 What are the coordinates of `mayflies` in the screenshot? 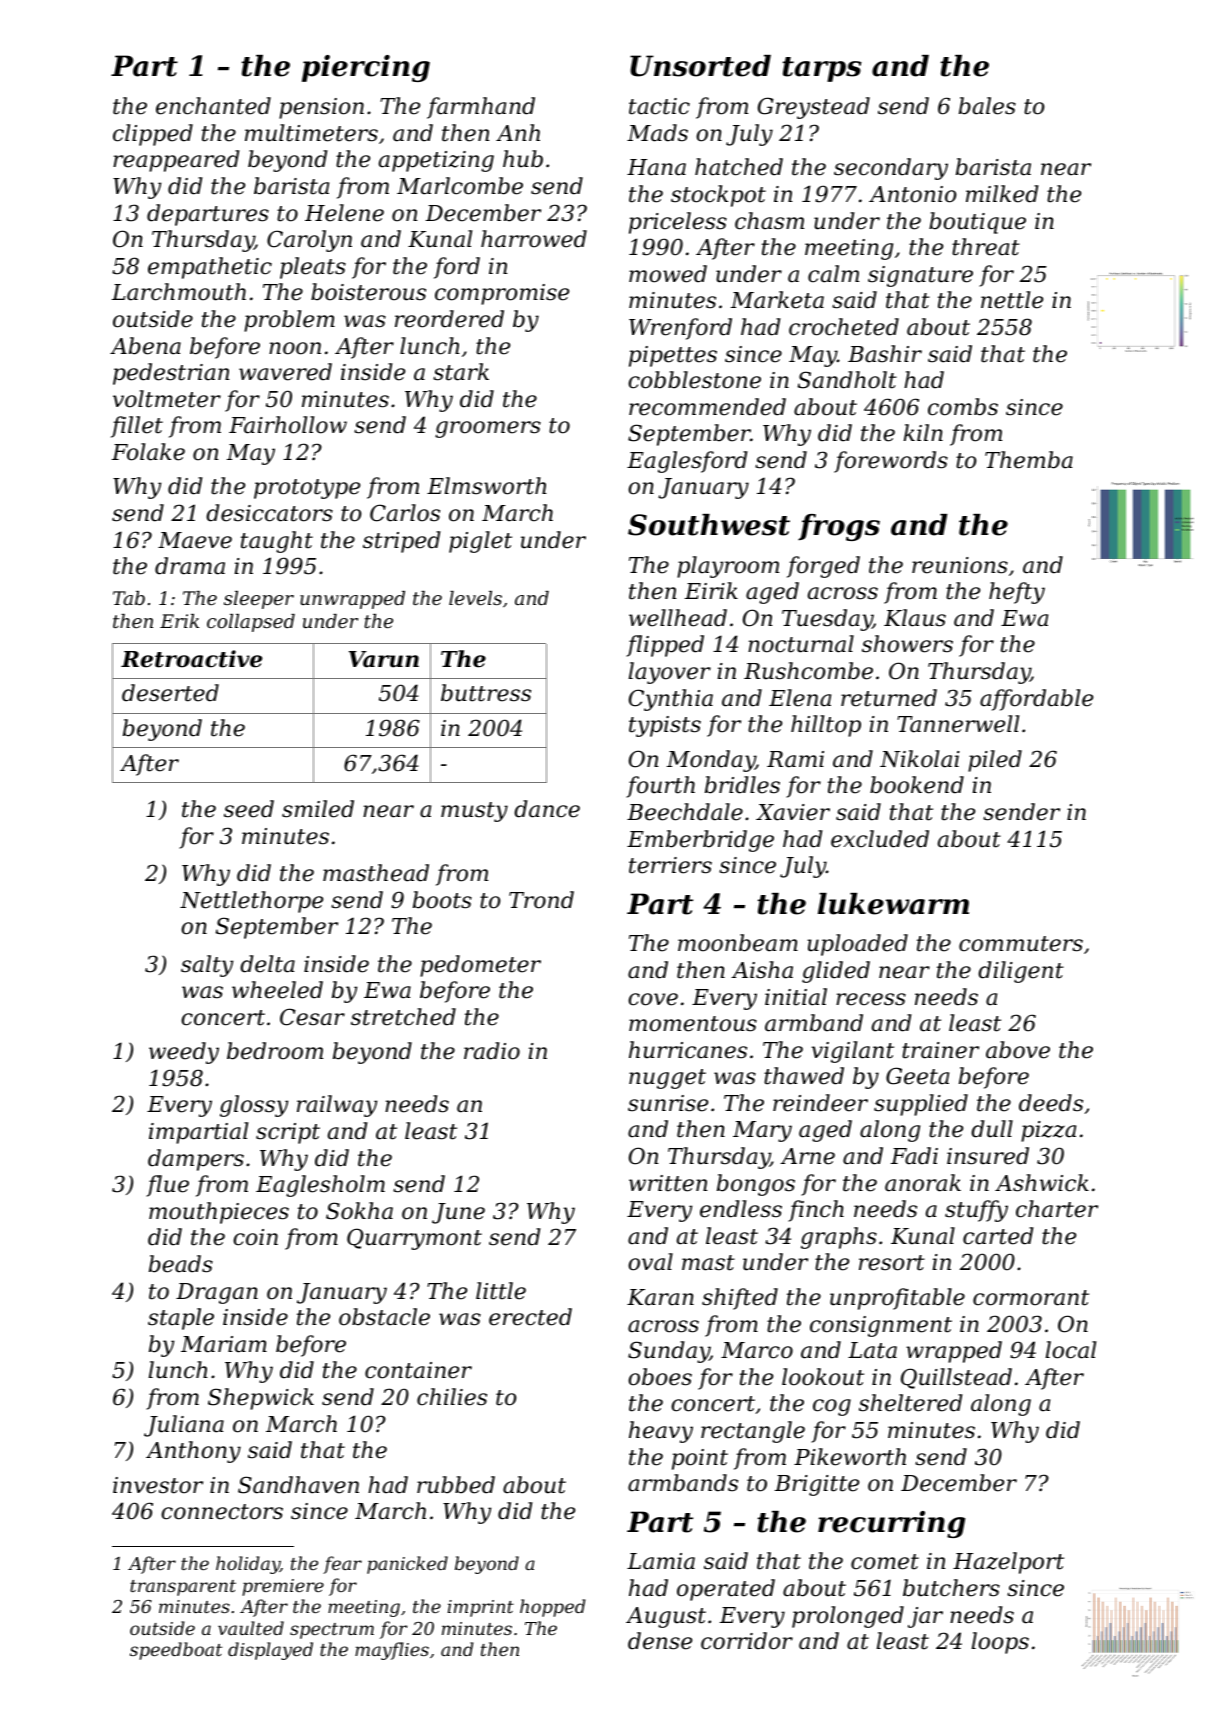 It's located at (392, 1651).
